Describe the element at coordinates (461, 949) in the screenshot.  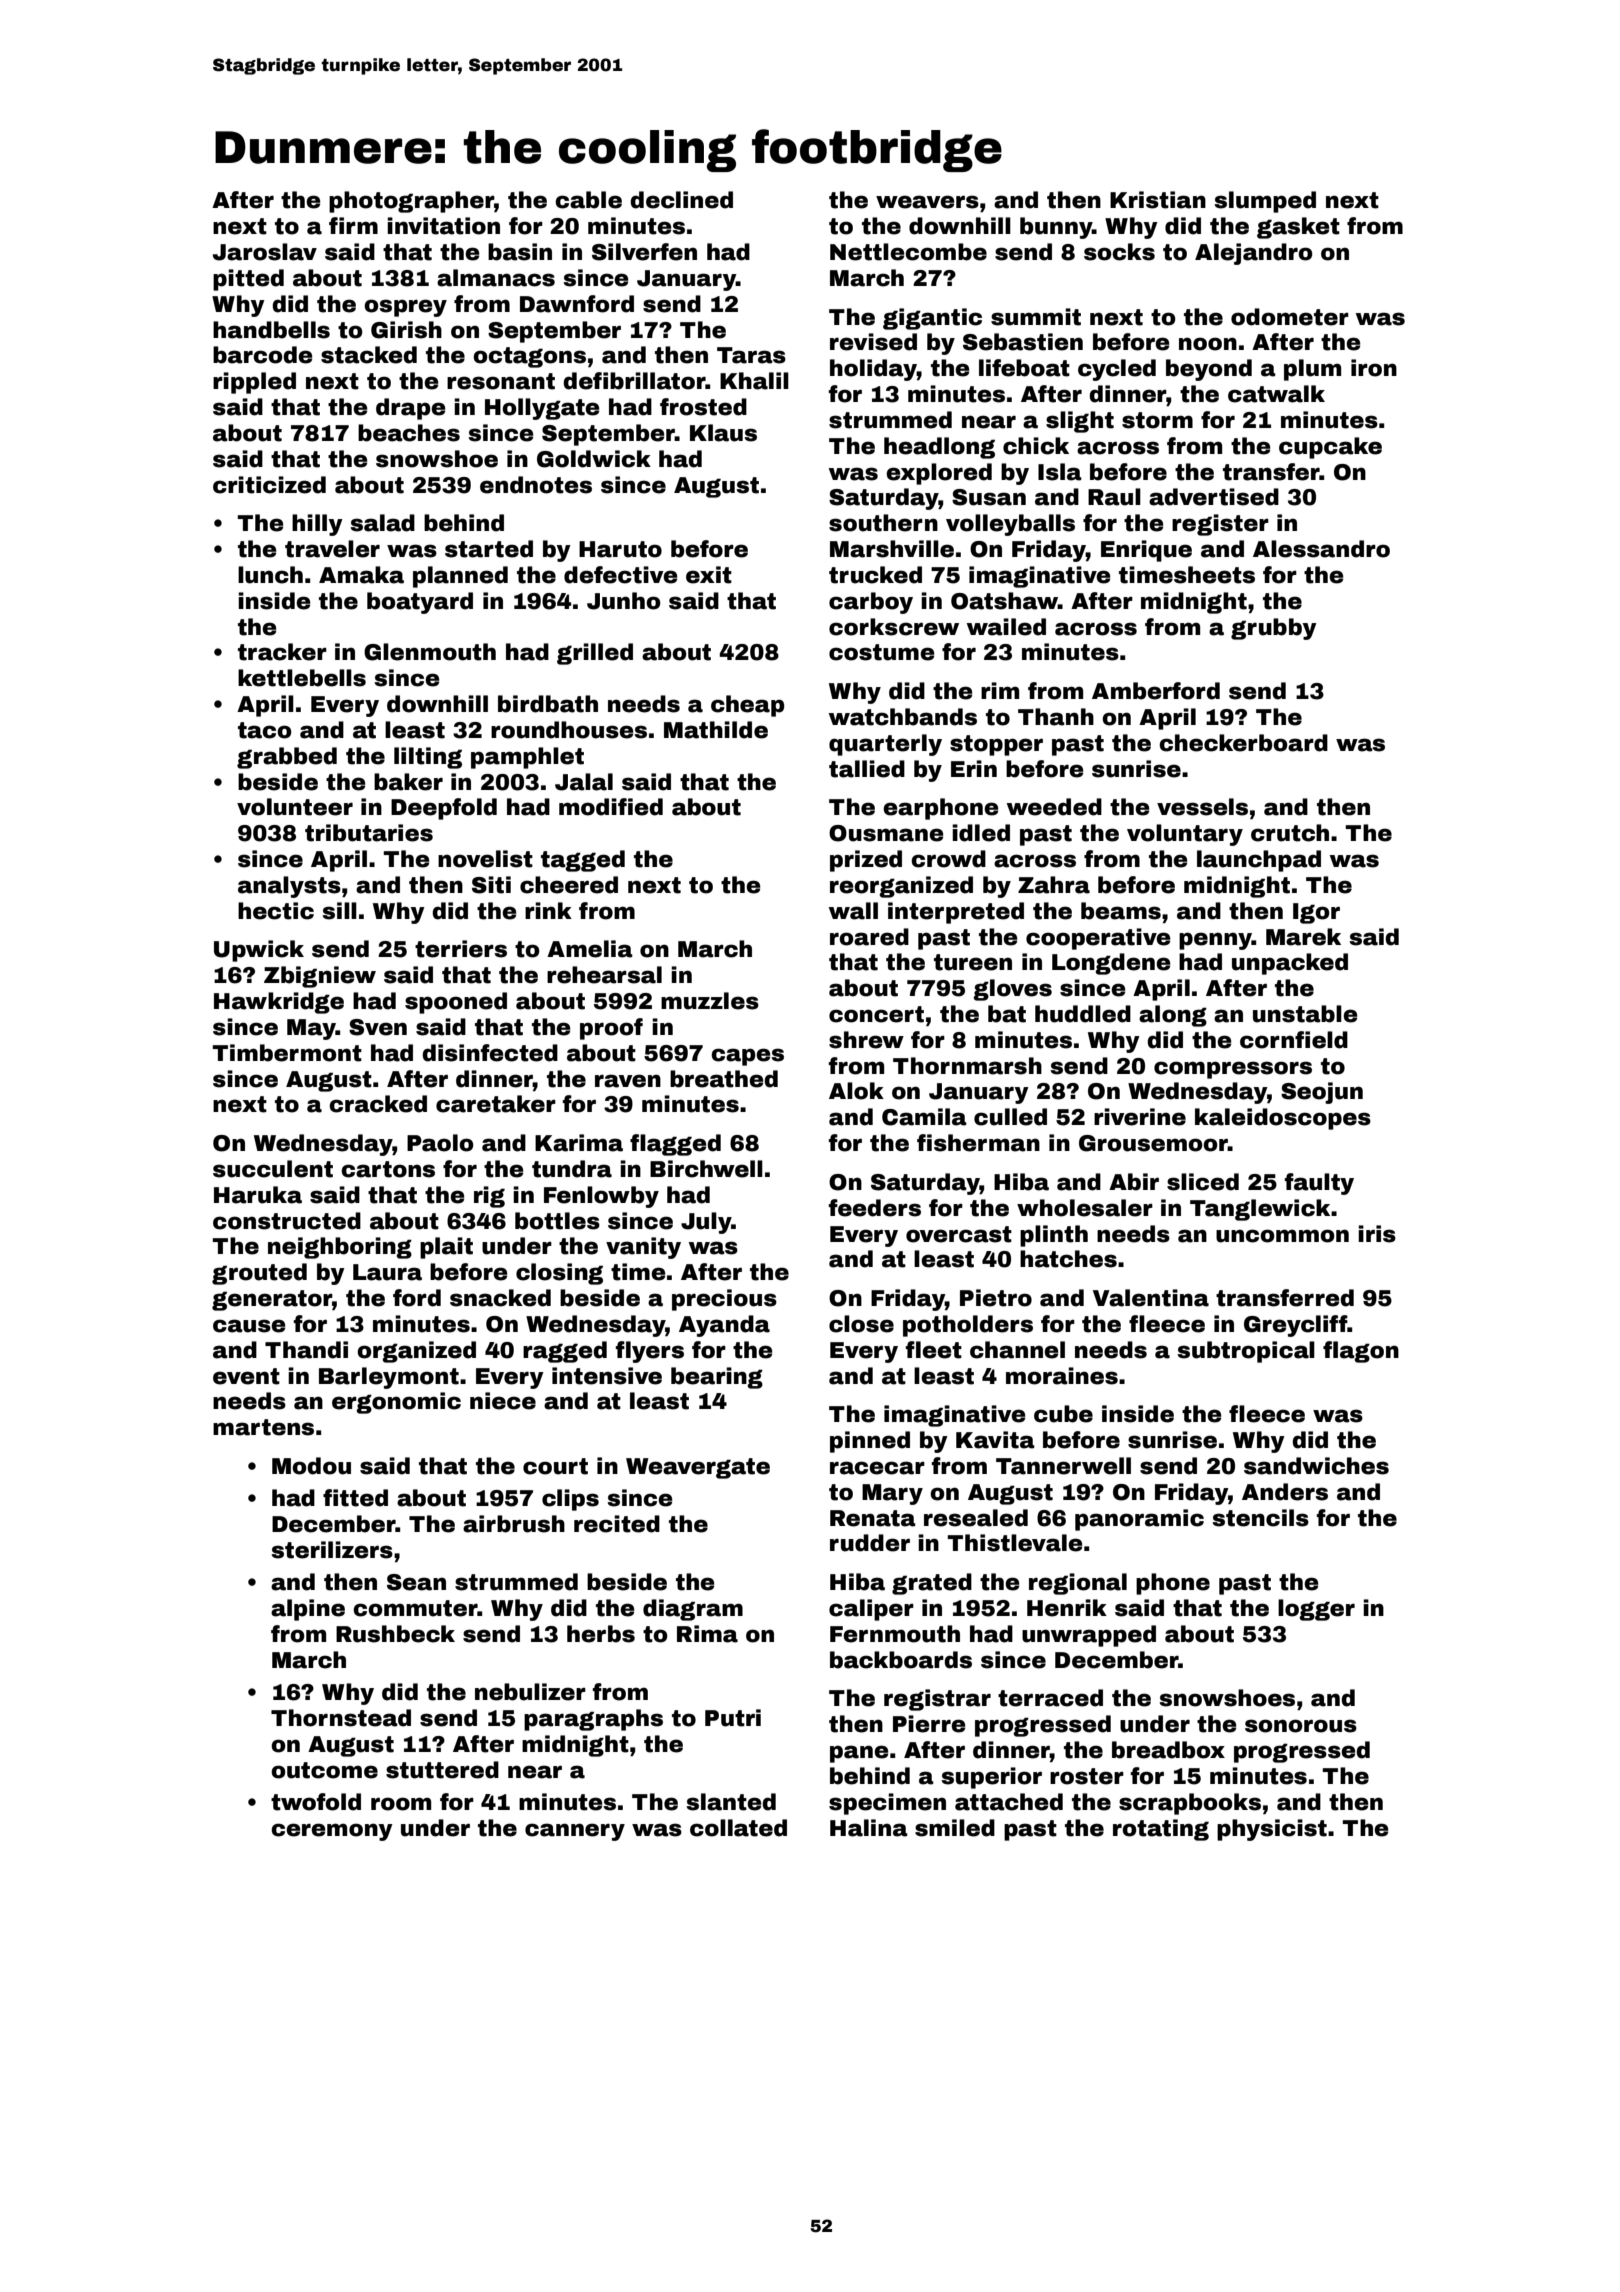
I see `terriers` at that location.
